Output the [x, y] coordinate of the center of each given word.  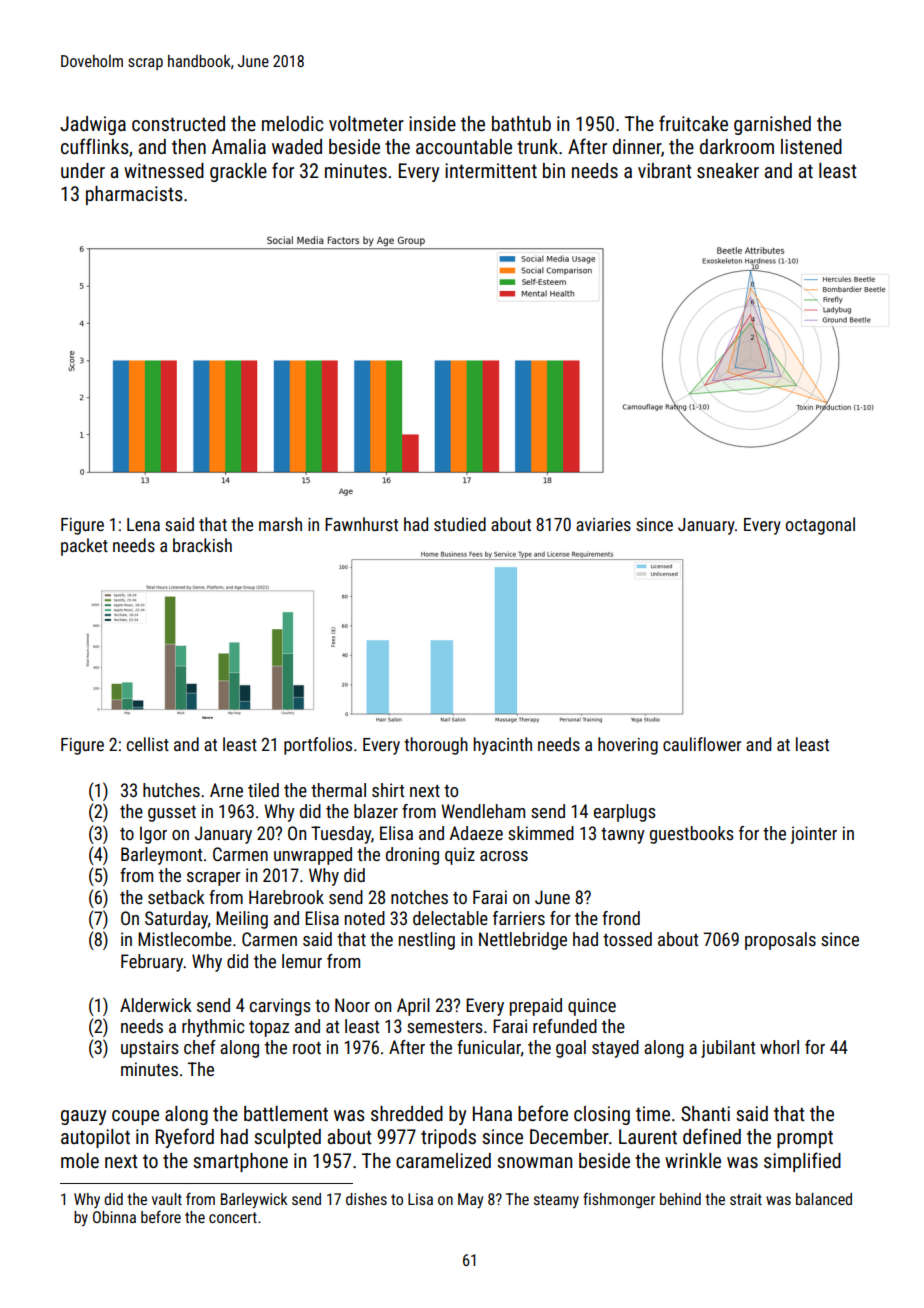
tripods [448, 1138]
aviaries [603, 524]
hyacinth [502, 746]
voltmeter [366, 123]
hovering [628, 746]
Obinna [114, 1217]
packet [84, 547]
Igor [153, 835]
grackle [238, 172]
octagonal [820, 526]
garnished [772, 125]
